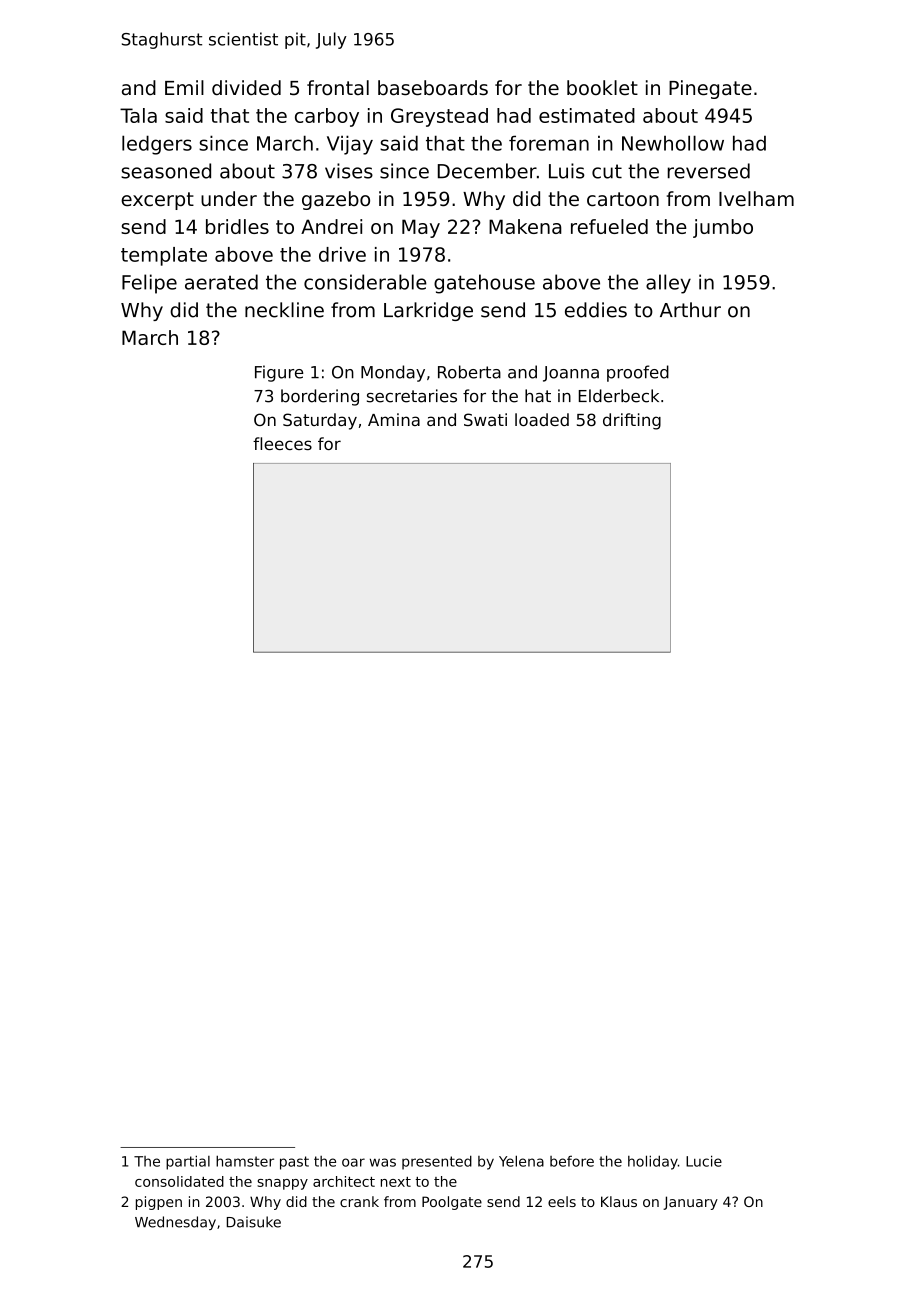 This document has height=1308, width=924. What do you see at coordinates (710, 89) in the document?
I see `Pinegate` at bounding box center [710, 89].
